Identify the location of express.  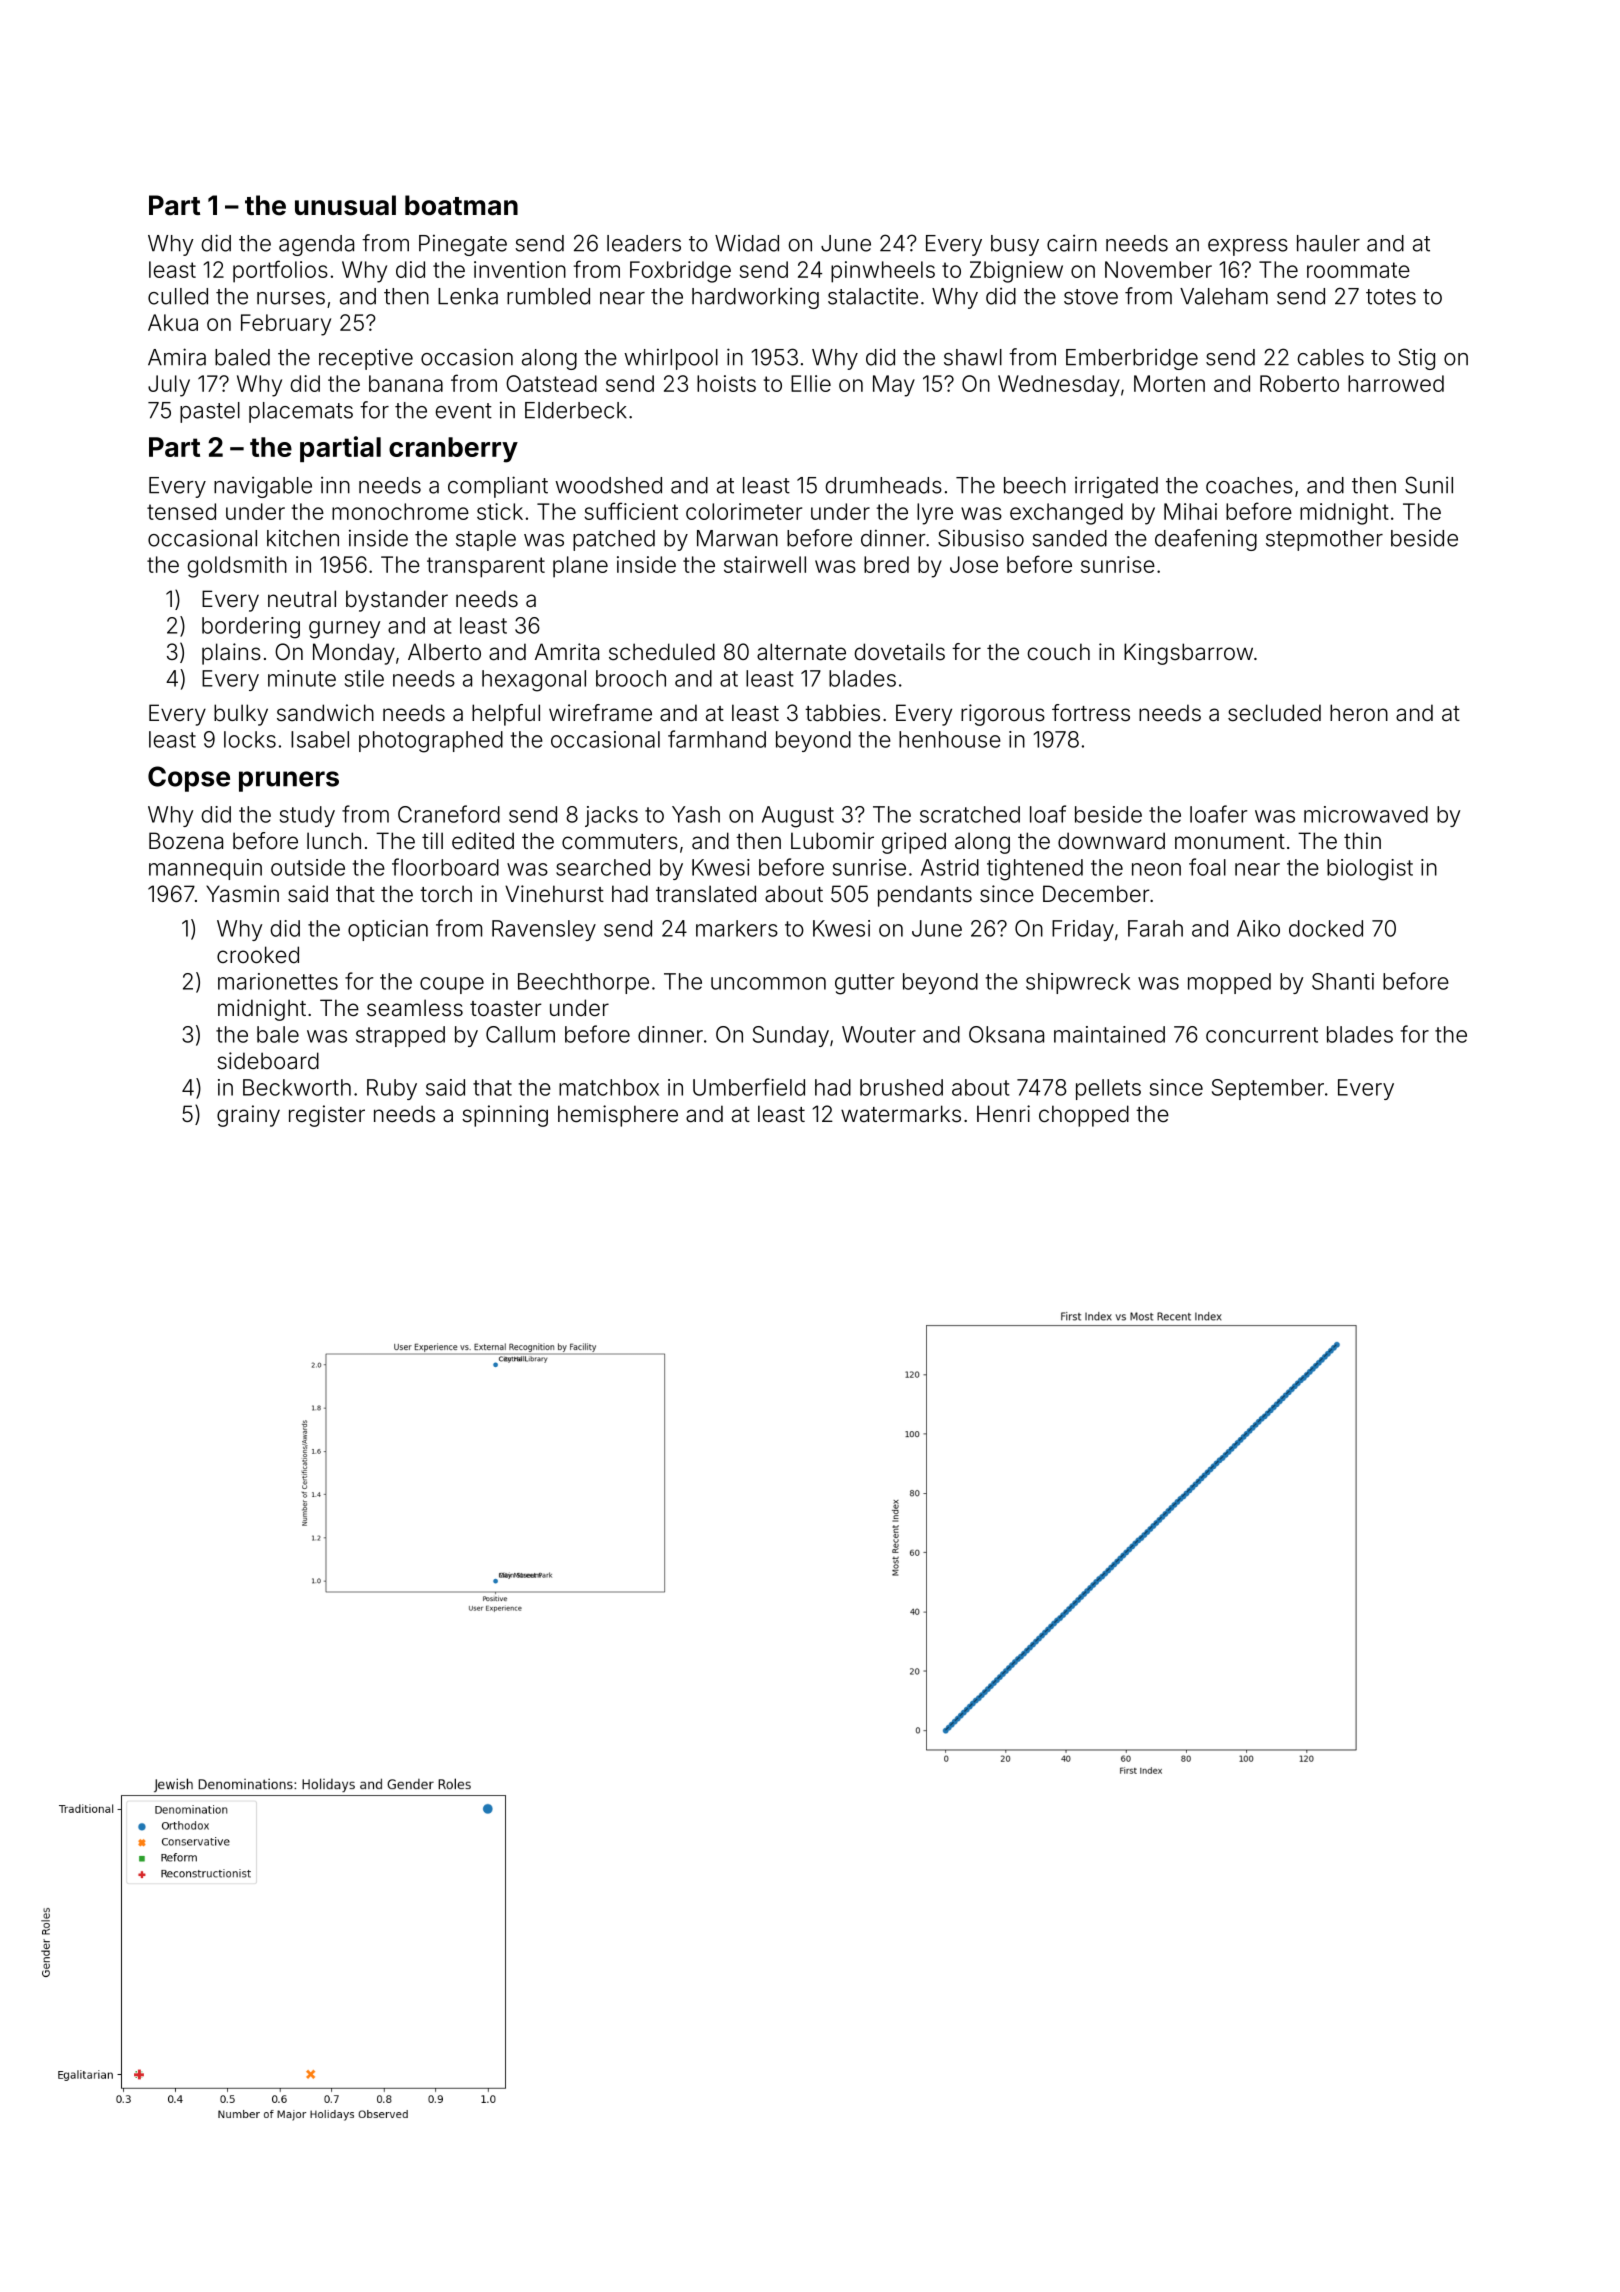
(1248, 247).
